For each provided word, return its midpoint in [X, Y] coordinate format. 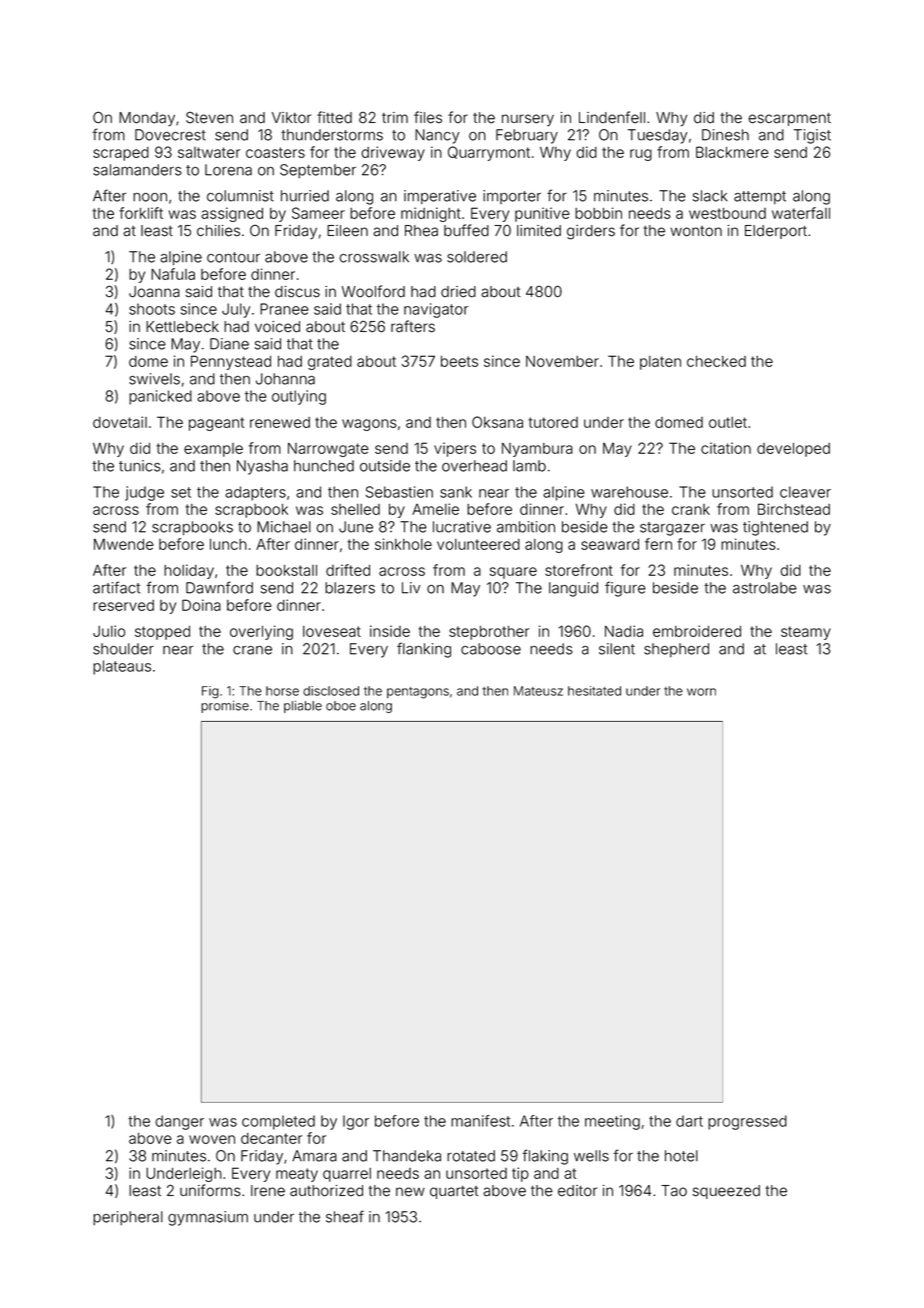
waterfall [801, 213]
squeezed [726, 1192]
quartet [454, 1192]
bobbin [598, 213]
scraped [121, 154]
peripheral [128, 1218]
